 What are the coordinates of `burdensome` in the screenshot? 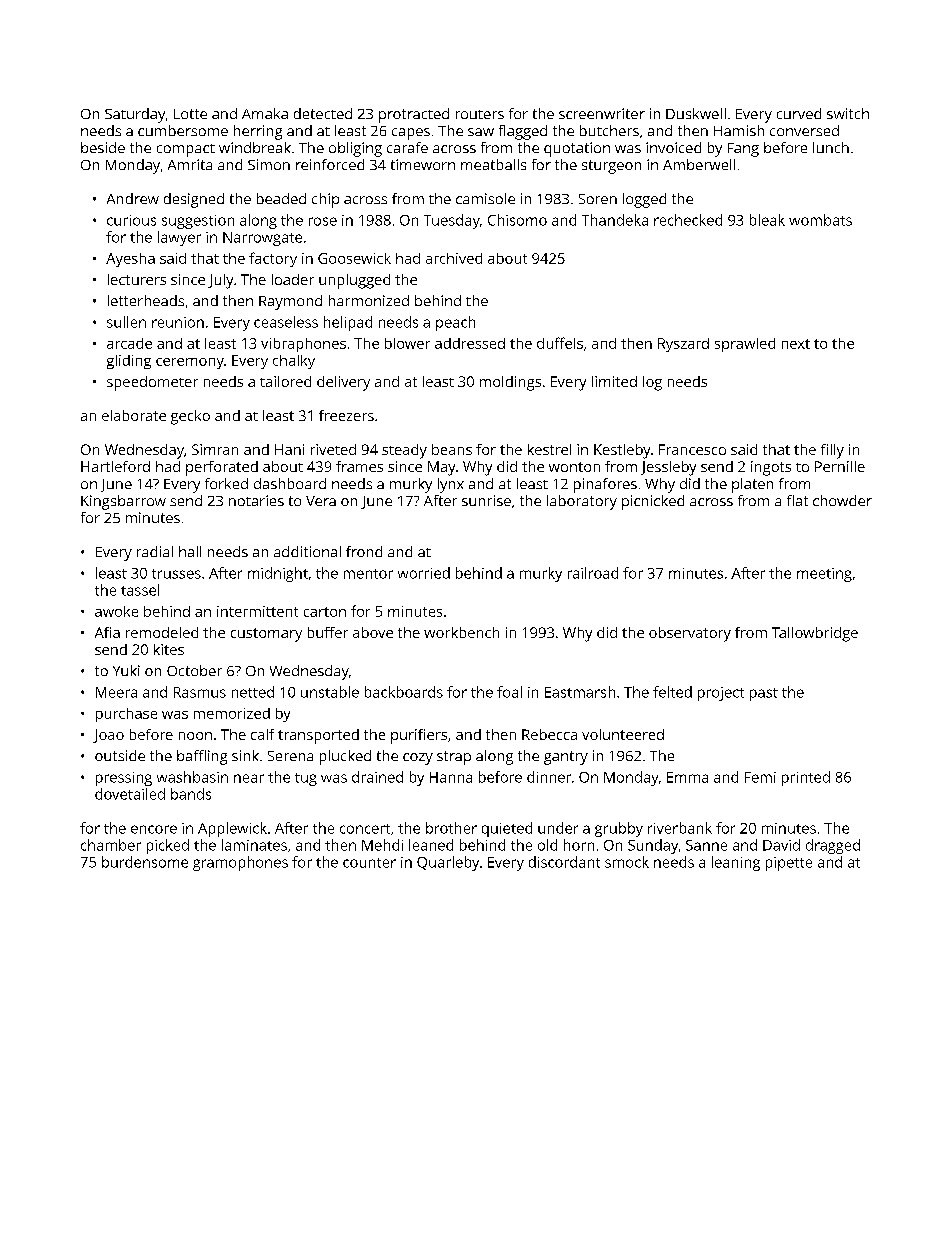 It's located at (145, 862).
